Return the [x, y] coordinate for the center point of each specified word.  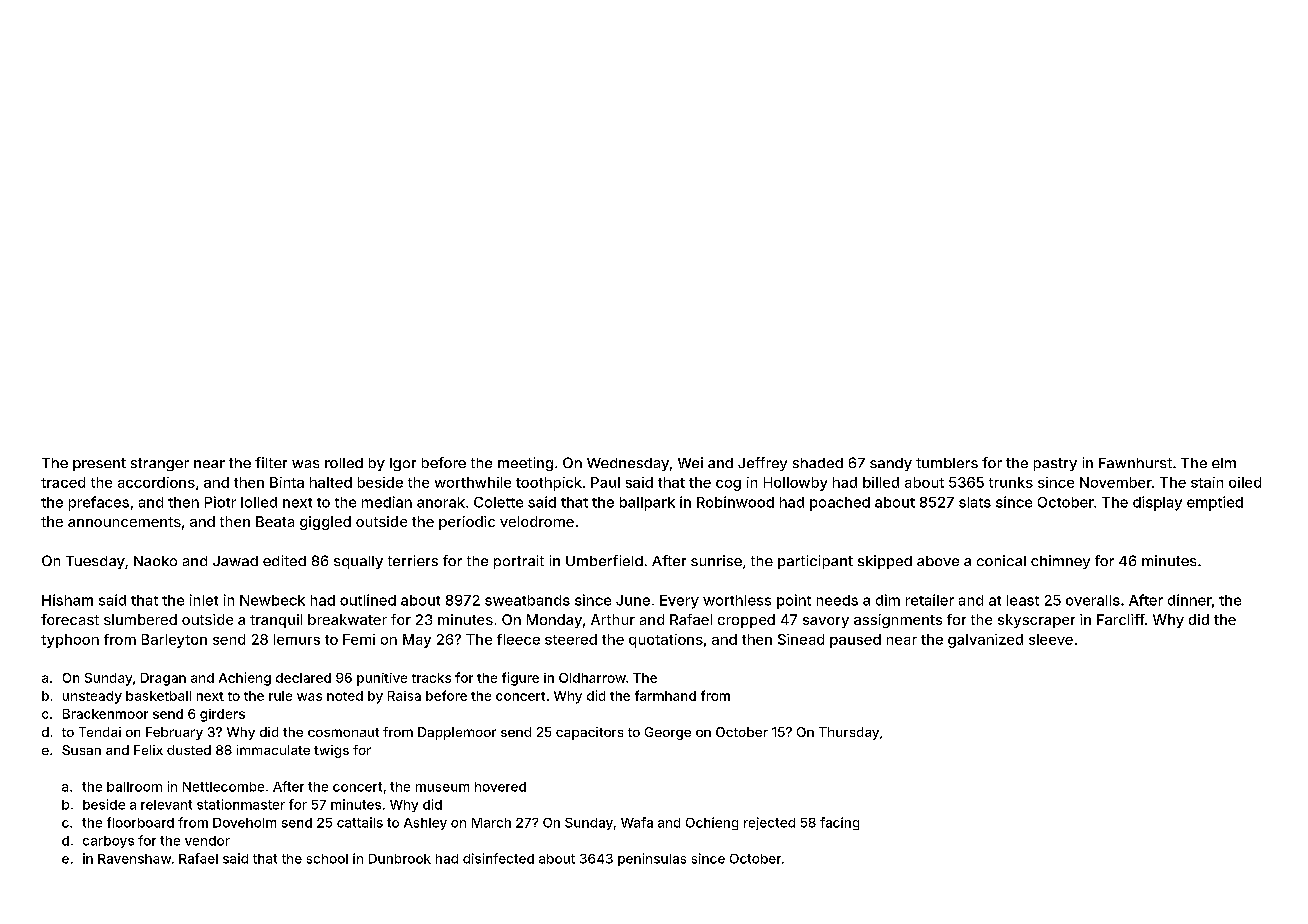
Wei [690, 462]
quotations [666, 641]
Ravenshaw [134, 859]
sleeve [1051, 639]
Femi [359, 639]
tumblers [947, 463]
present [99, 464]
